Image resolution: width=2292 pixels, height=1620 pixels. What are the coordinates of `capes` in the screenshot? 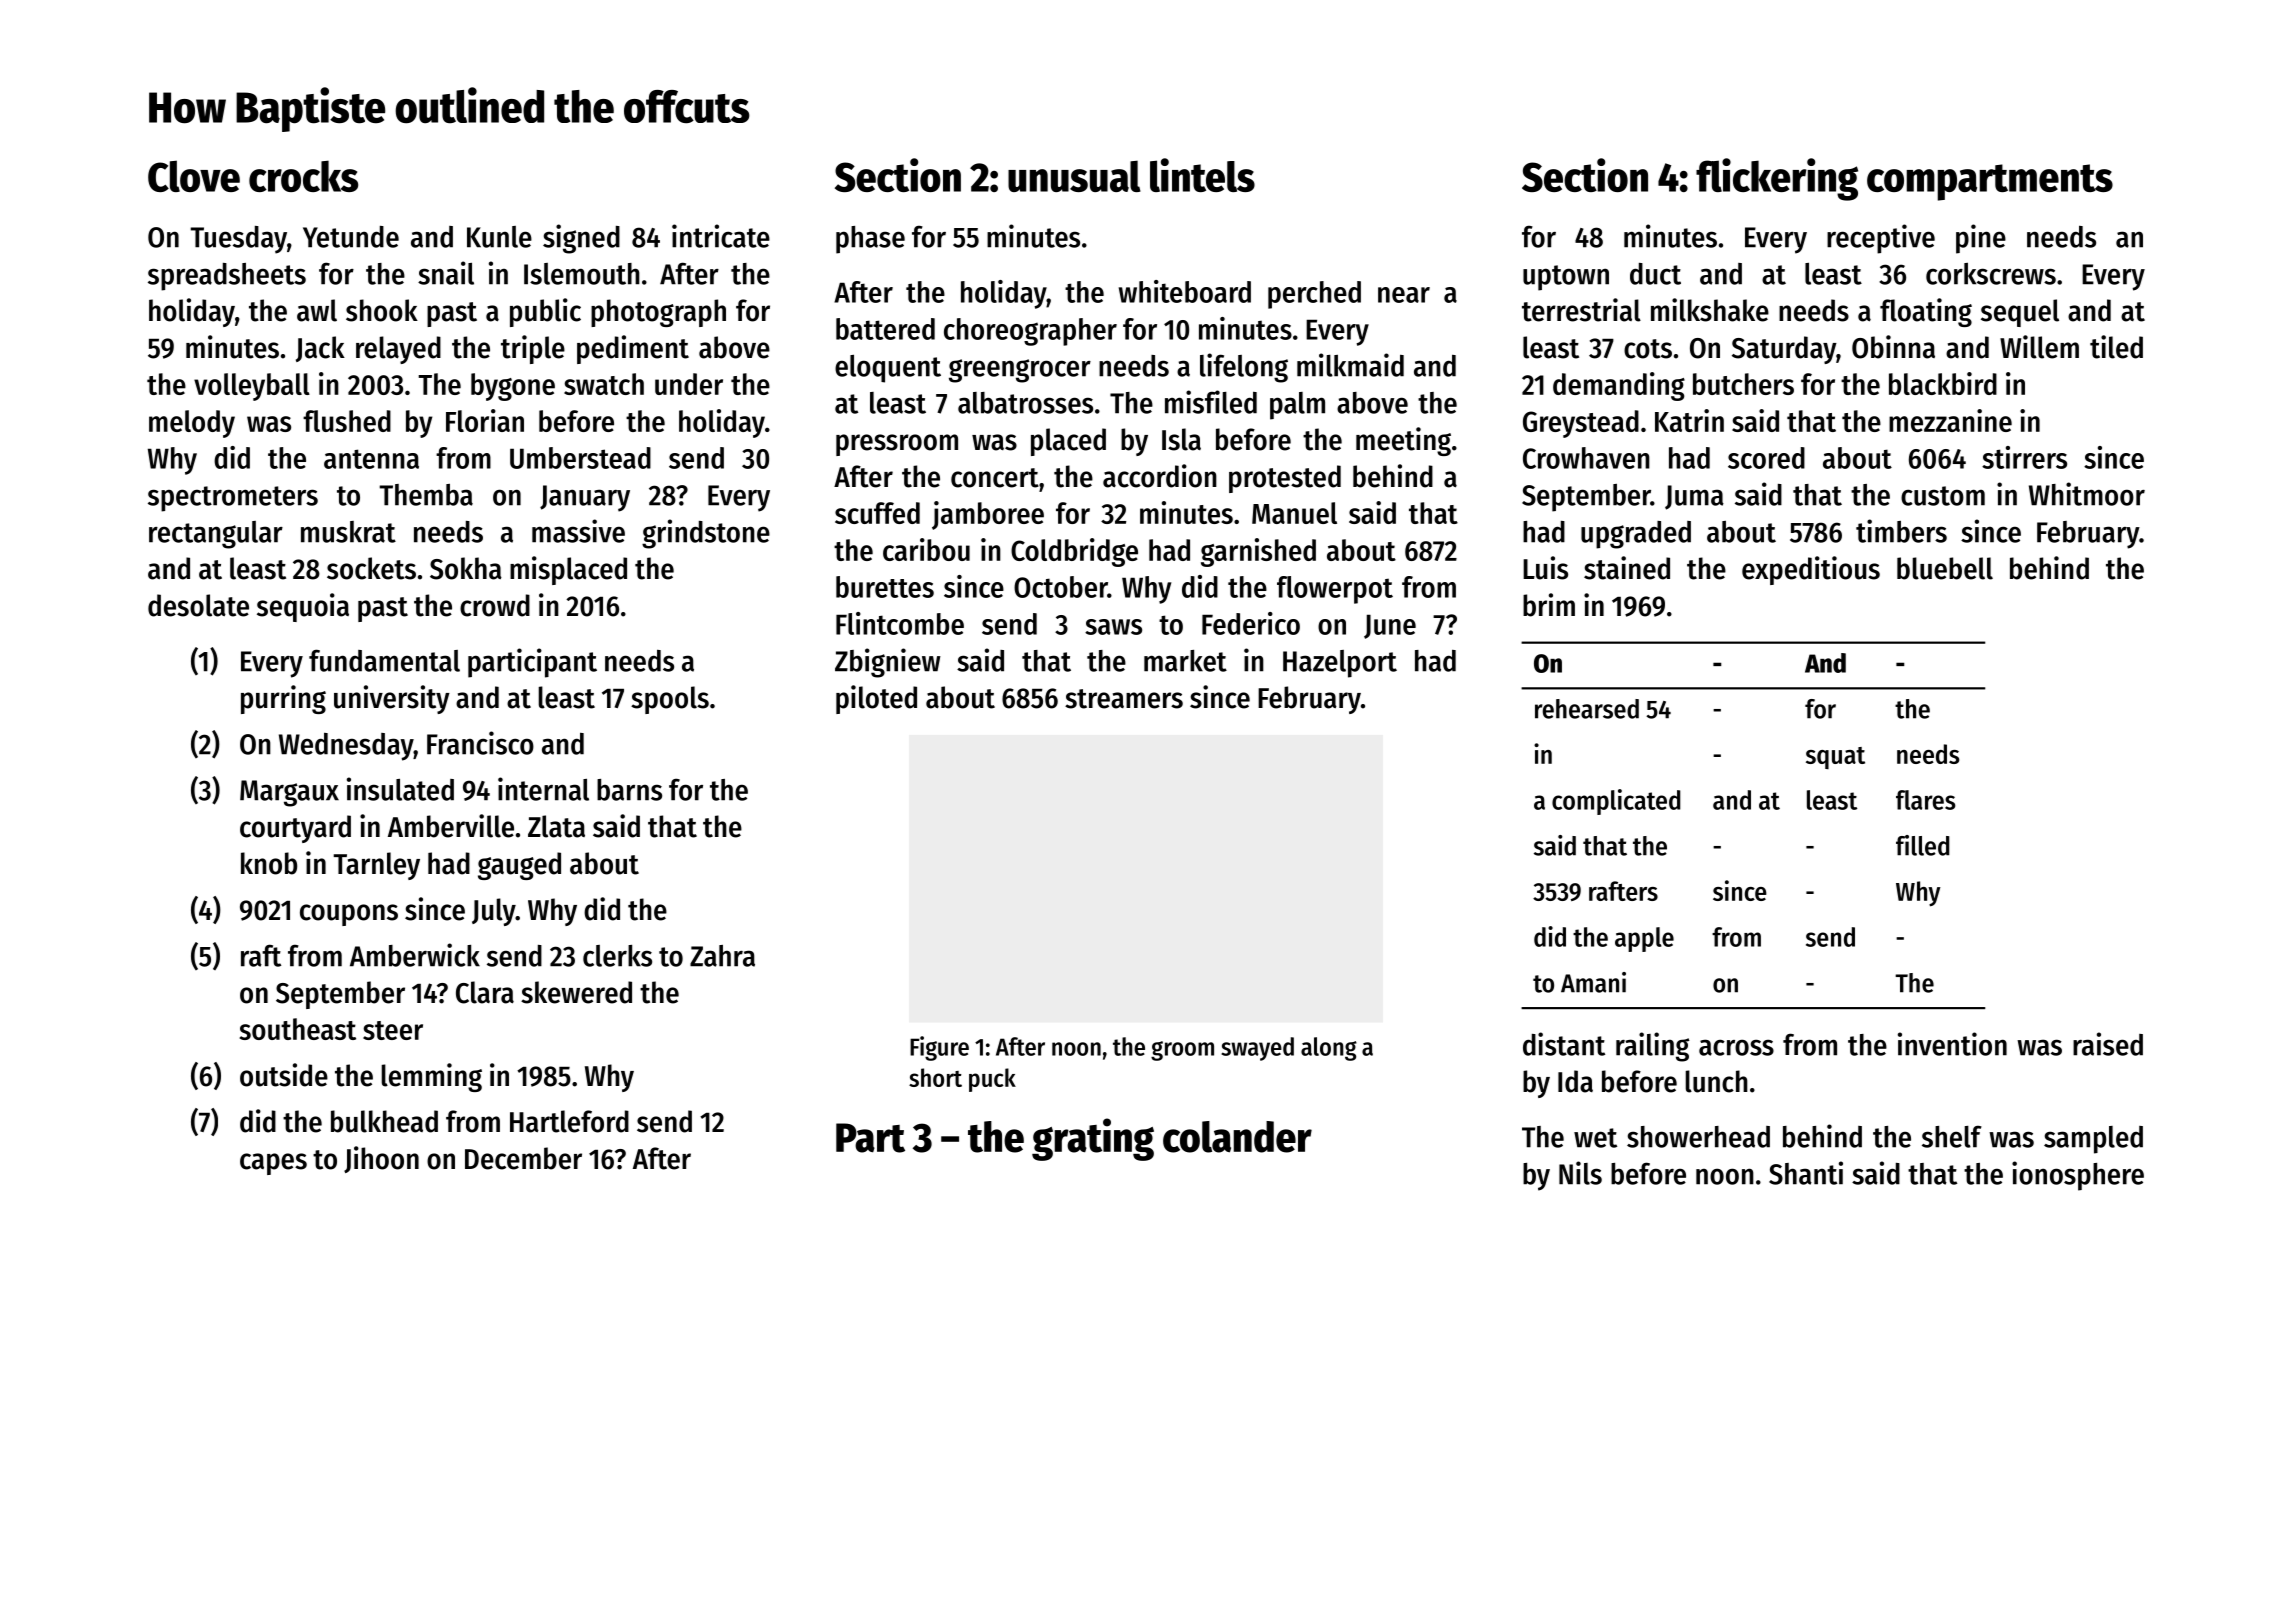 It's located at (273, 1164).
